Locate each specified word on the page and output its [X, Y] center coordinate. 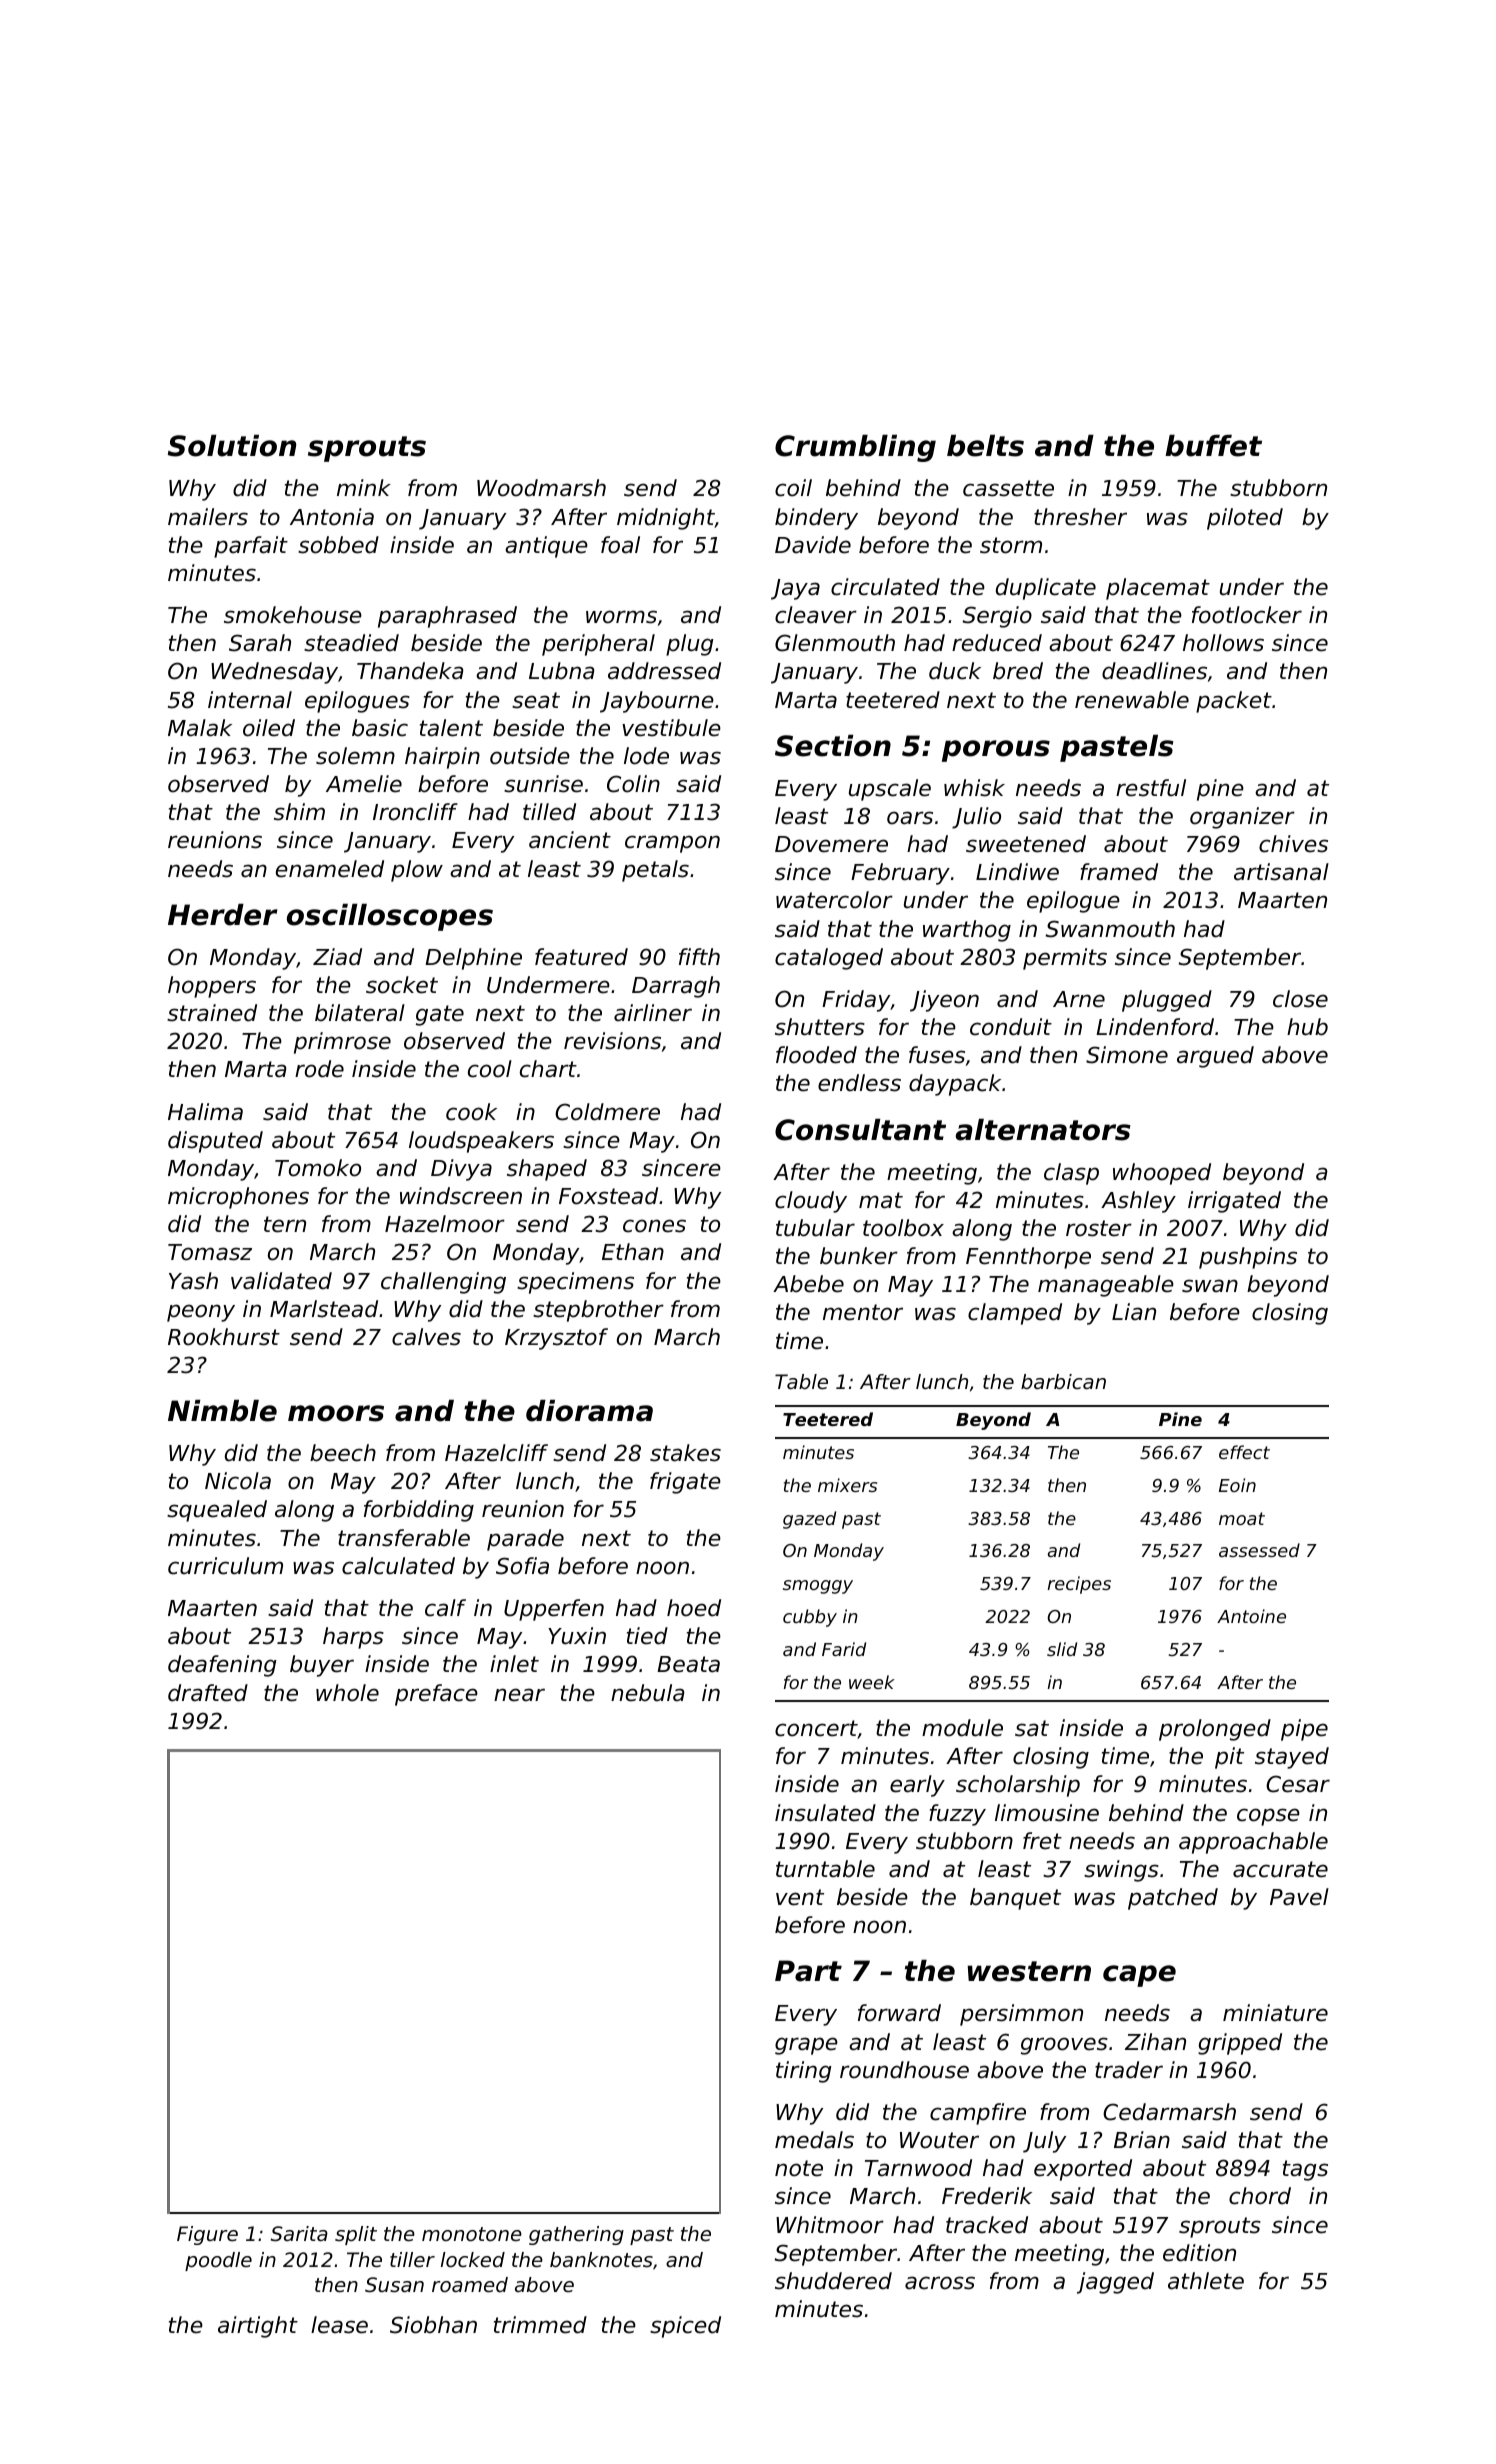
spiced [685, 2327]
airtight [258, 2327]
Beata [688, 1664]
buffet [1213, 446]
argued [1215, 1057]
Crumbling [855, 448]
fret [1042, 1841]
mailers [208, 517]
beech [343, 1453]
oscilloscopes [390, 917]
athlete [1206, 2281]
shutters [820, 1027]
